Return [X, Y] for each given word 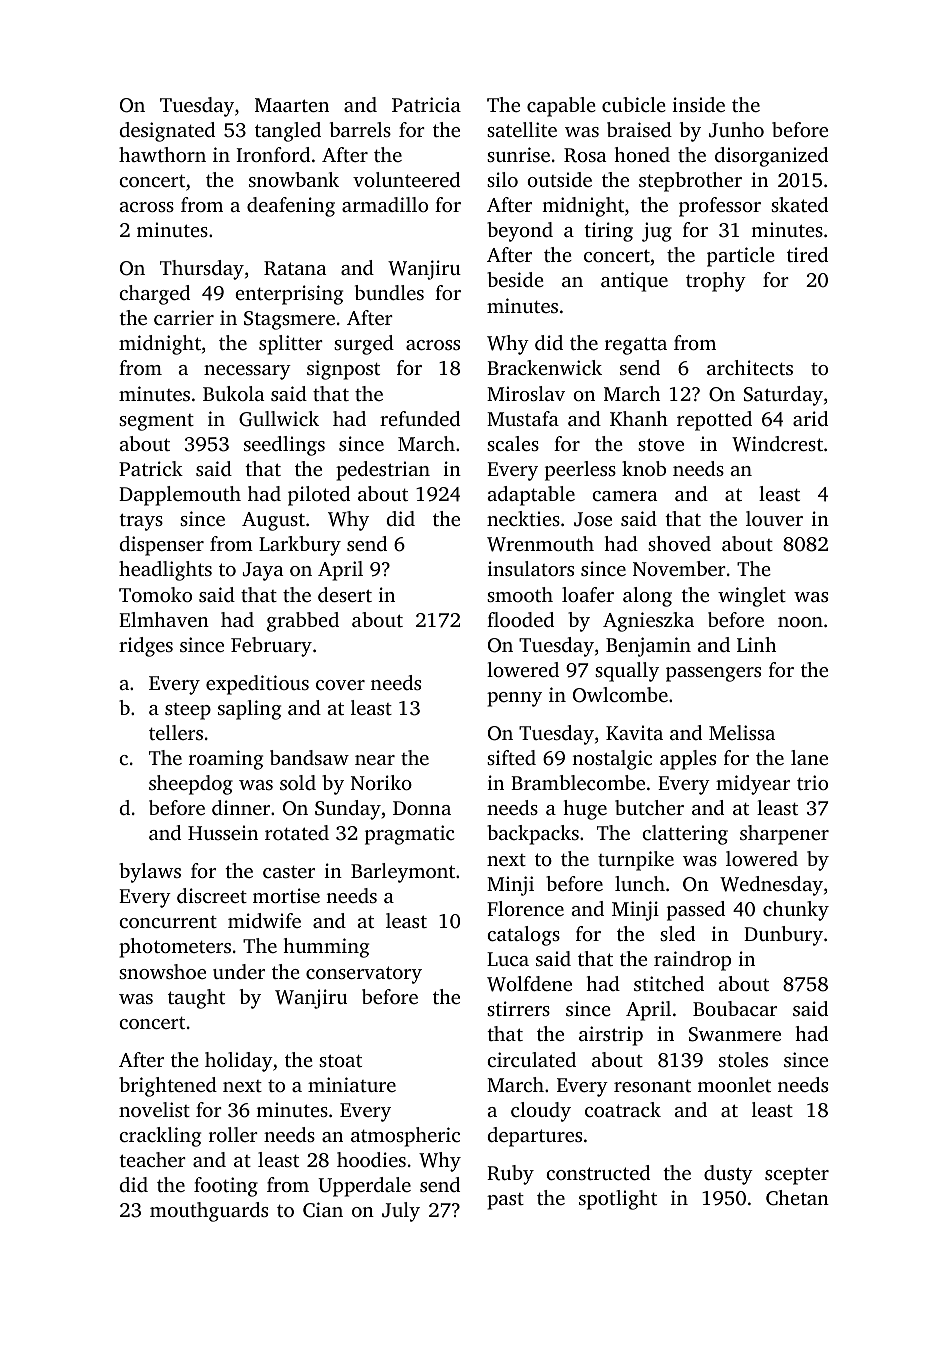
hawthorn [162, 154]
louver [774, 518]
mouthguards [209, 1212]
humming [326, 948]
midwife [264, 920]
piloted [319, 496]
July [401, 1212]
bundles [389, 292]
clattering [685, 835]
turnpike [636, 861]
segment [156, 422]
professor [720, 207]
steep [188, 711]
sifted [511, 757]
